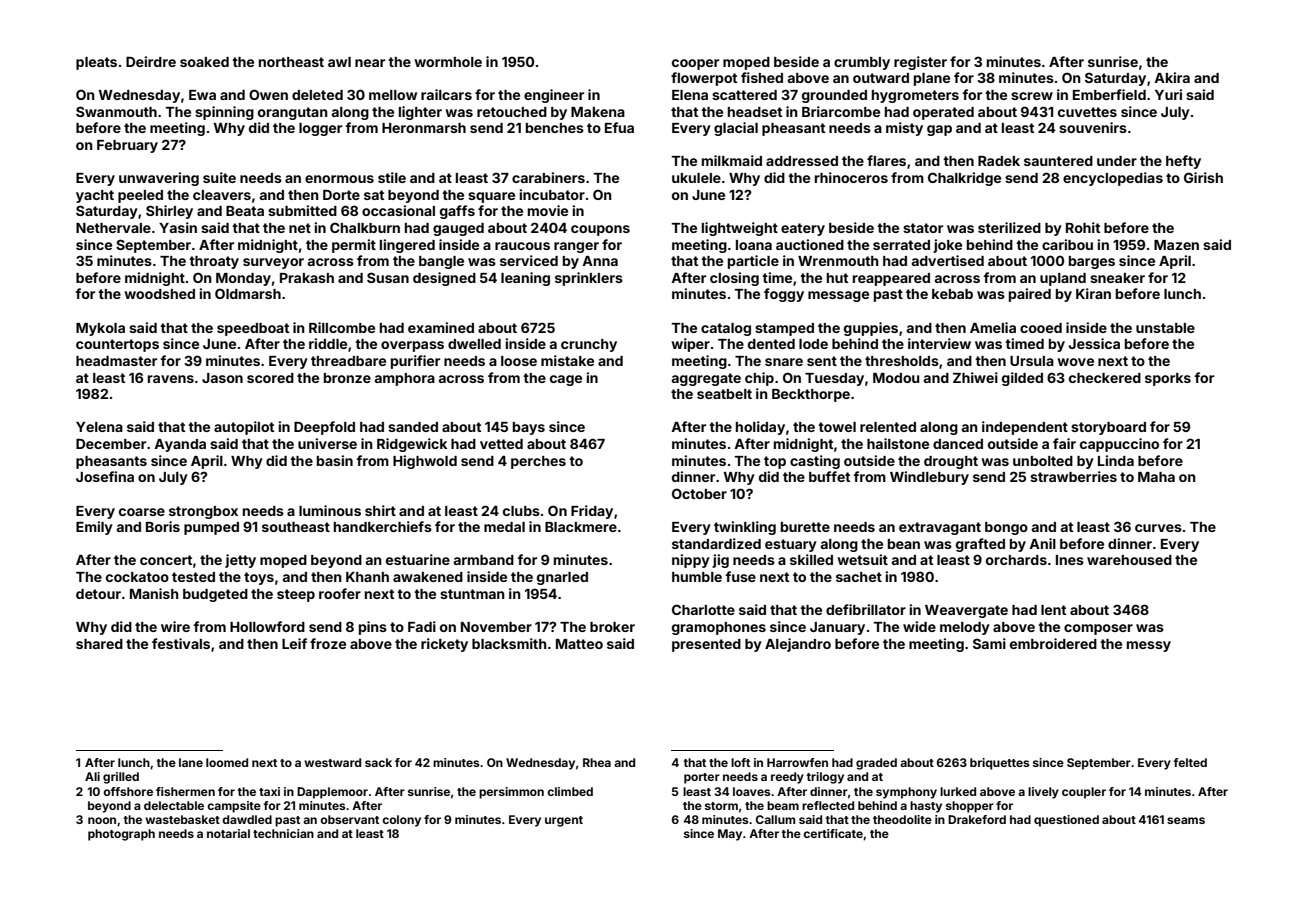 The image size is (1308, 924). Describe the element at coordinates (980, 545) in the image. I see `grafted` at that location.
